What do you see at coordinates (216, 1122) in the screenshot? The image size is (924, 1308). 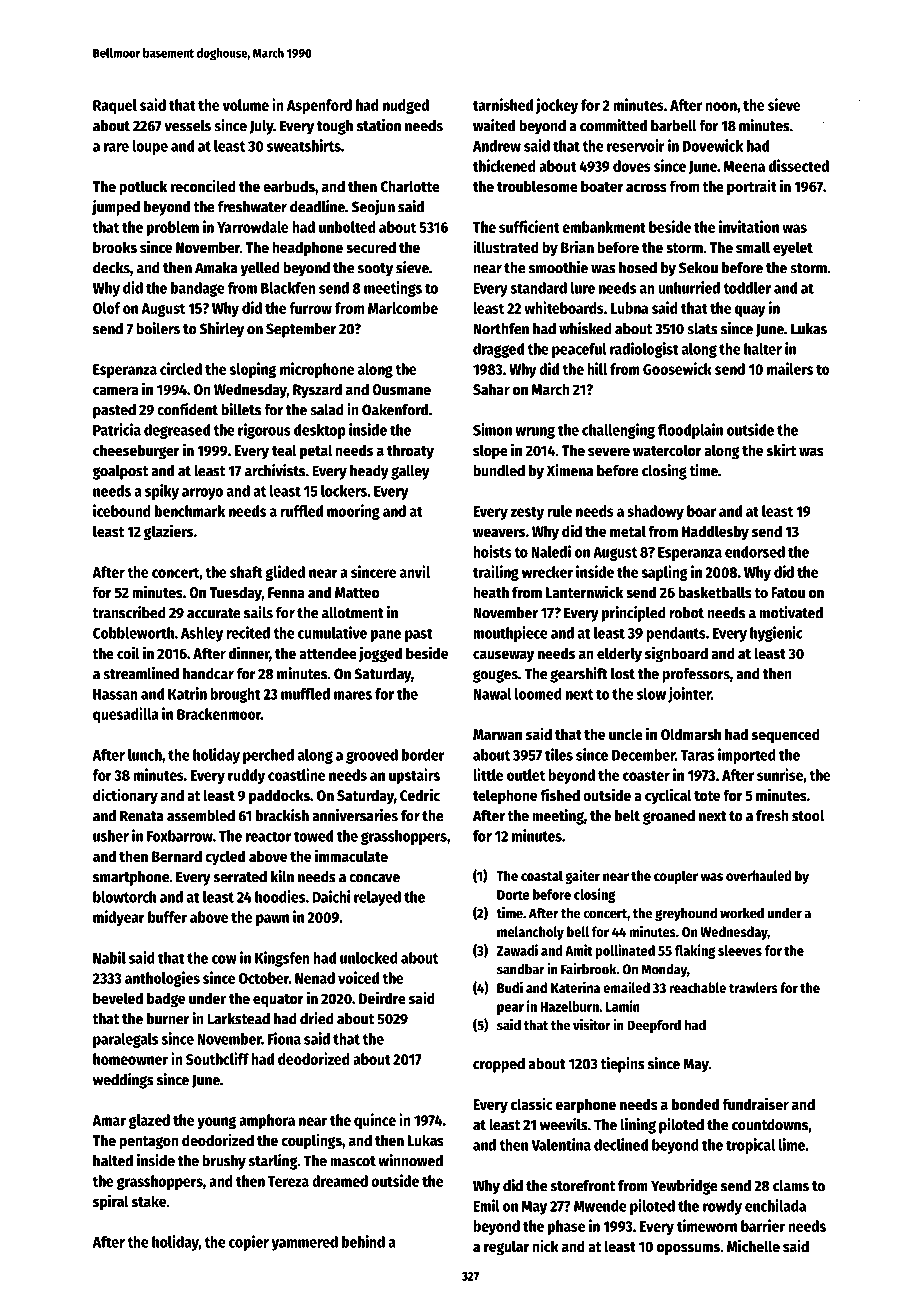 I see `young` at bounding box center [216, 1122].
